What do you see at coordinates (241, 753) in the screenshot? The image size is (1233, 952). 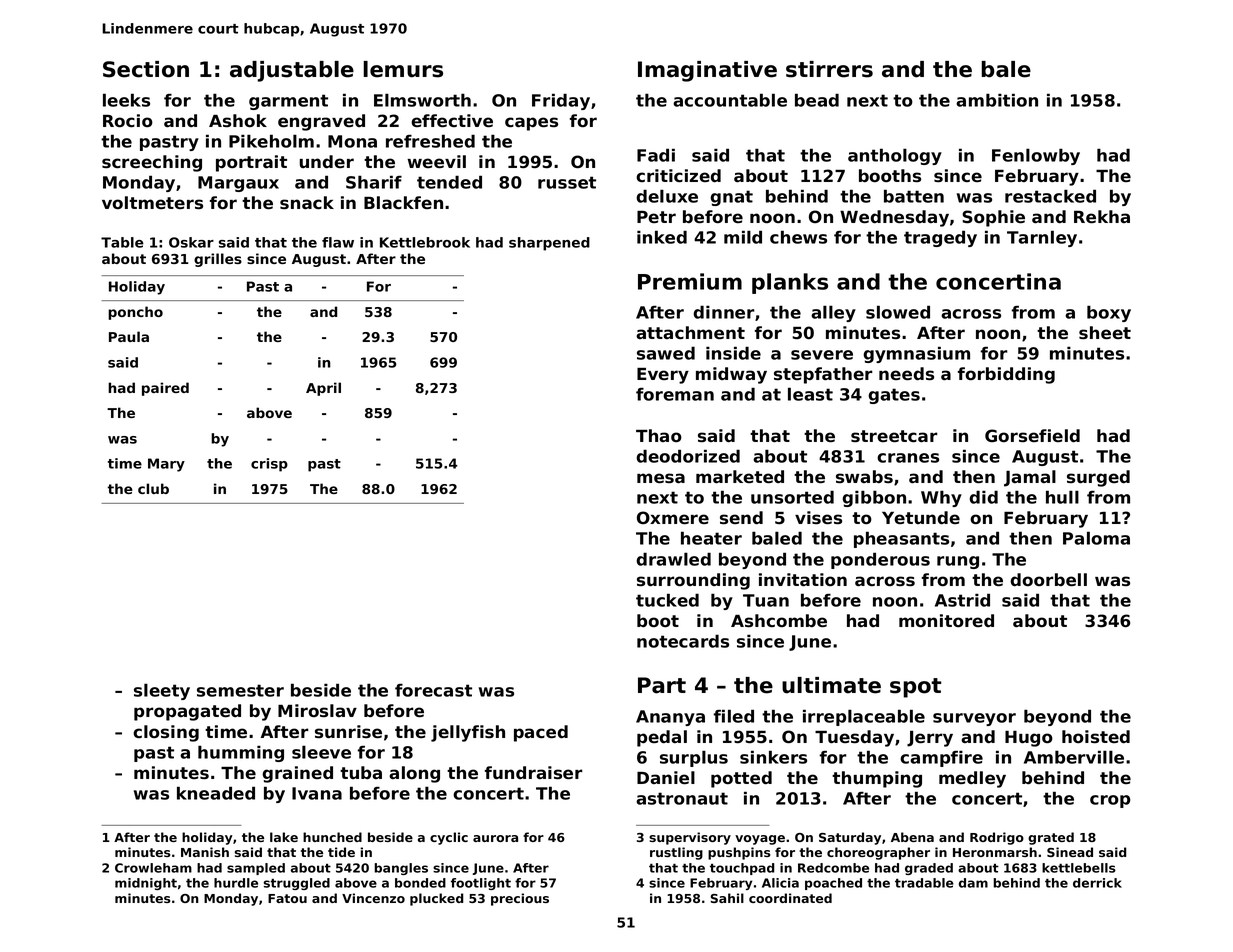 I see `humming` at bounding box center [241, 753].
